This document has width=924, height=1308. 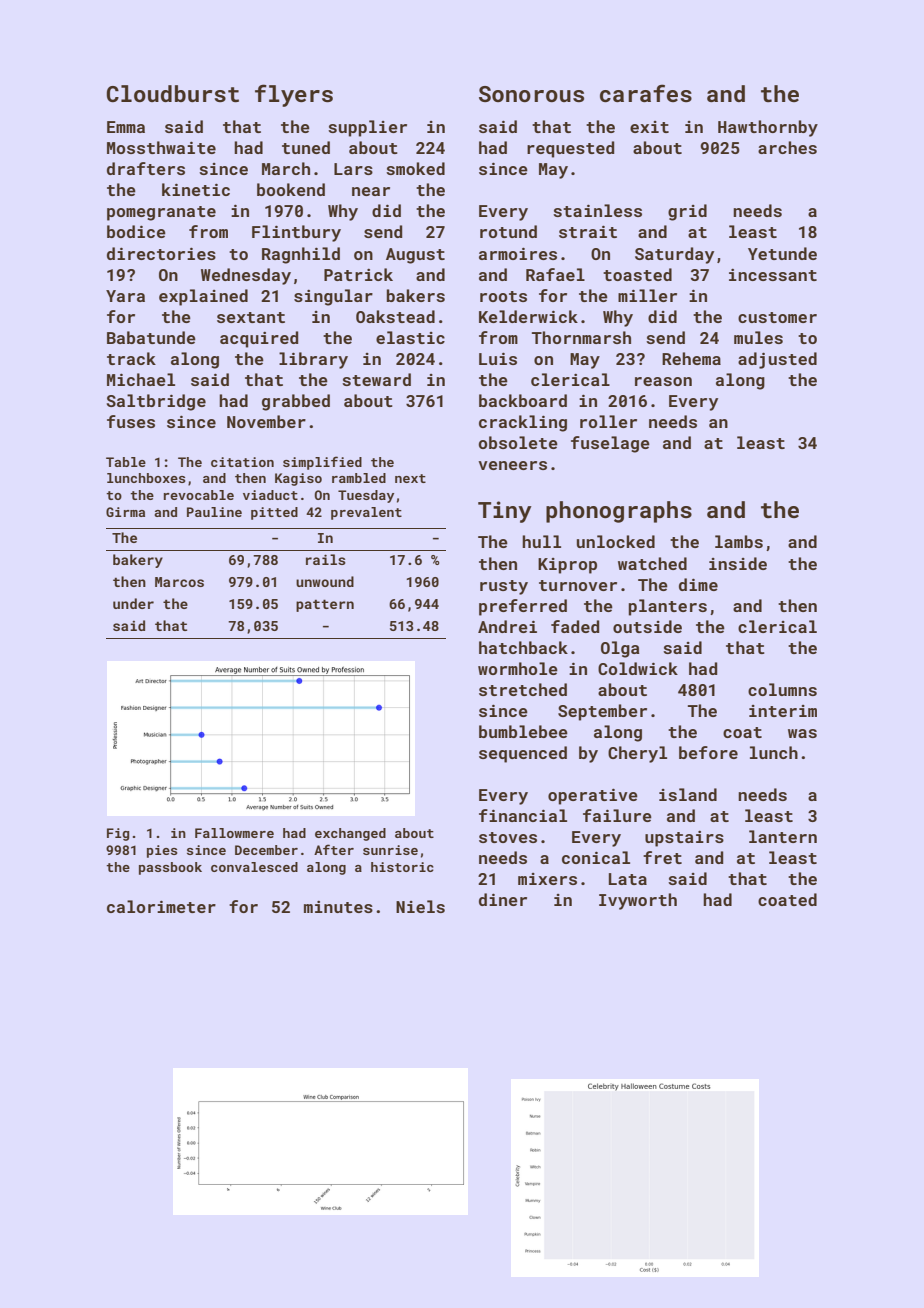 What do you see at coordinates (647, 626) in the document?
I see `outside` at bounding box center [647, 626].
